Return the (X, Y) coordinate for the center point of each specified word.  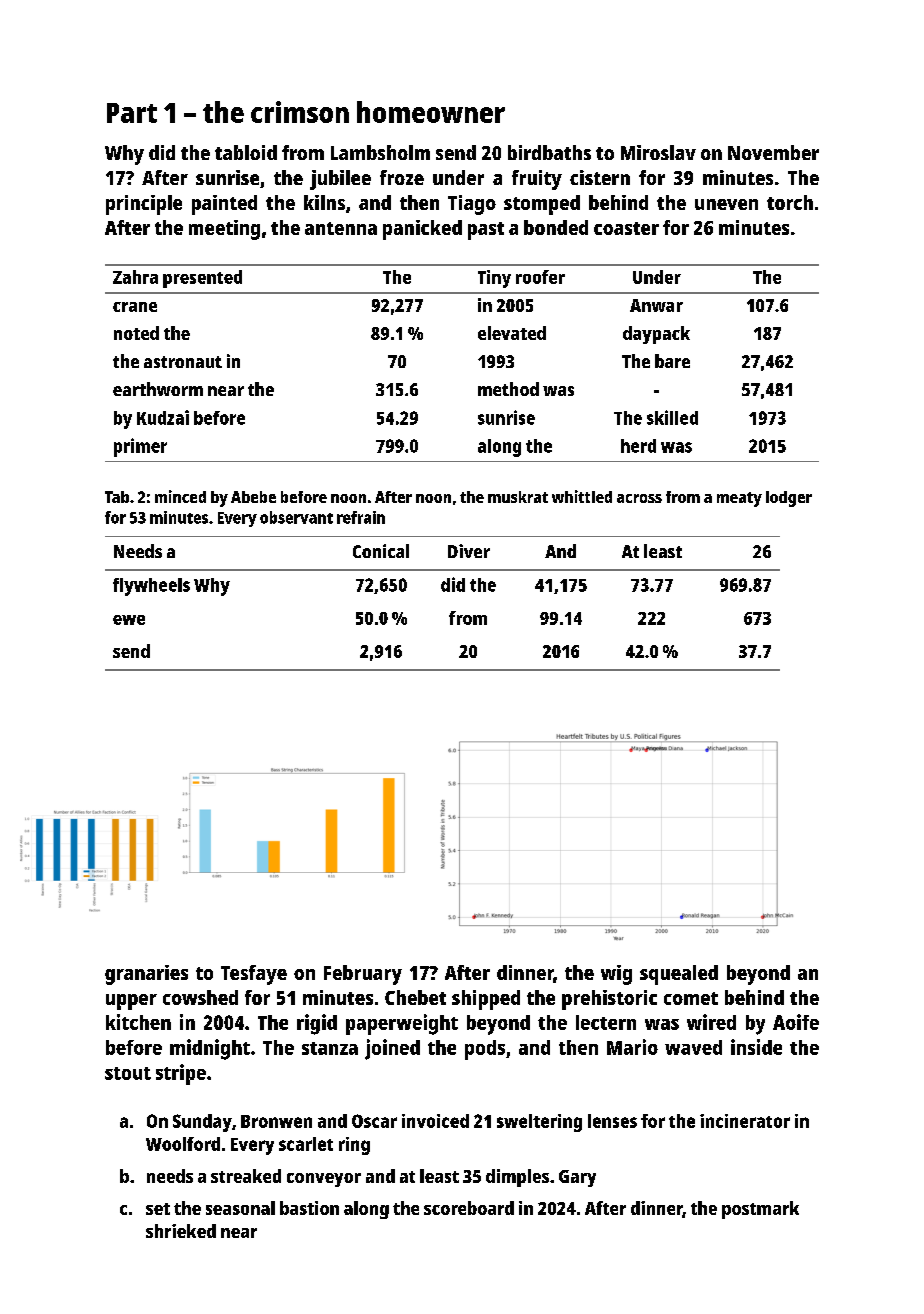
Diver (469, 551)
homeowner (431, 112)
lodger (789, 499)
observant (296, 517)
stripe (181, 1074)
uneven (726, 204)
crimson (300, 112)
